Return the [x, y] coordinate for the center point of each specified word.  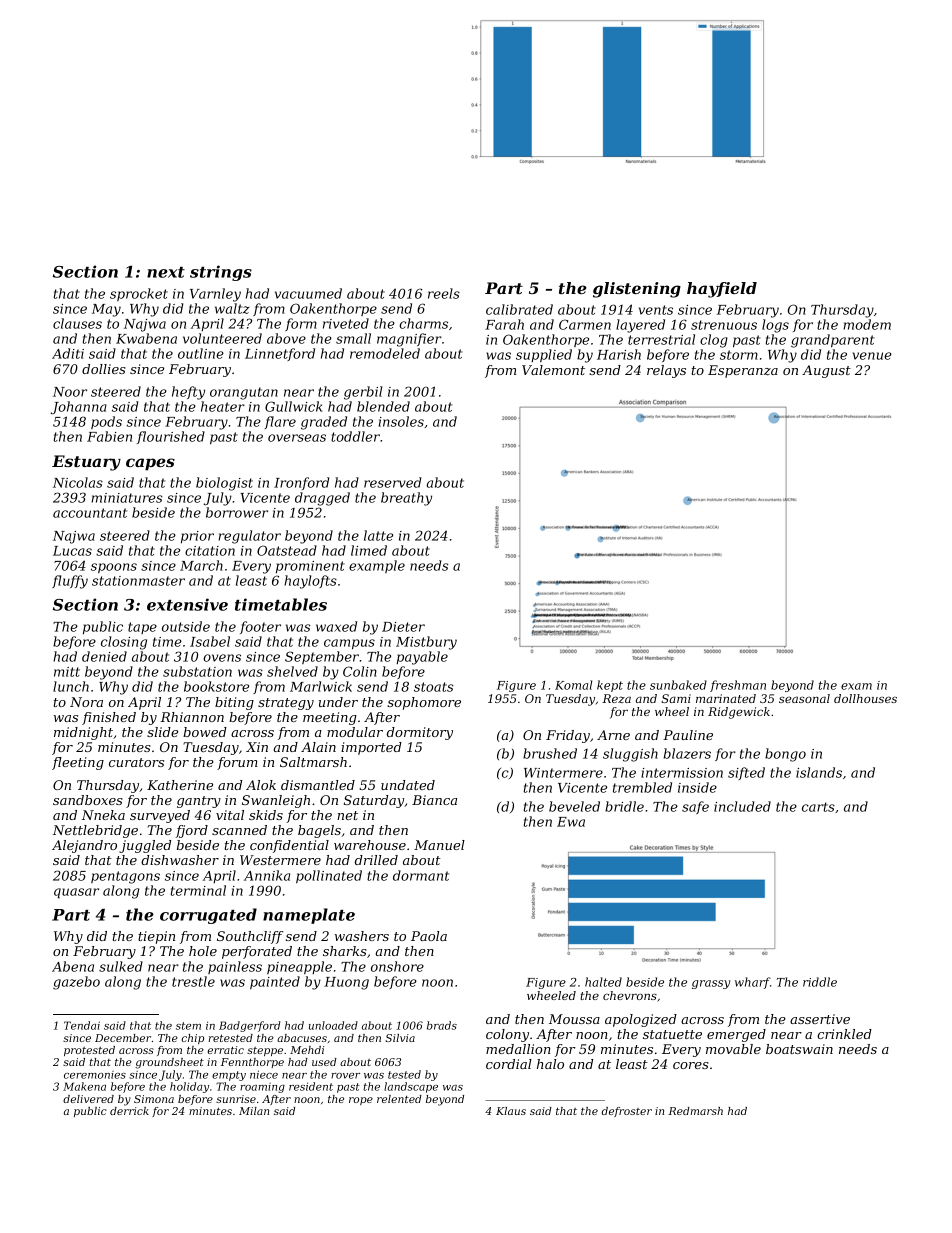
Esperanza [743, 371]
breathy [406, 499]
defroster [627, 1112]
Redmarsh [695, 1111]
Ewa [571, 822]
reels [444, 293]
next [166, 272]
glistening [637, 290]
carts [818, 807]
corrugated [208, 916]
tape [142, 628]
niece [264, 1074]
